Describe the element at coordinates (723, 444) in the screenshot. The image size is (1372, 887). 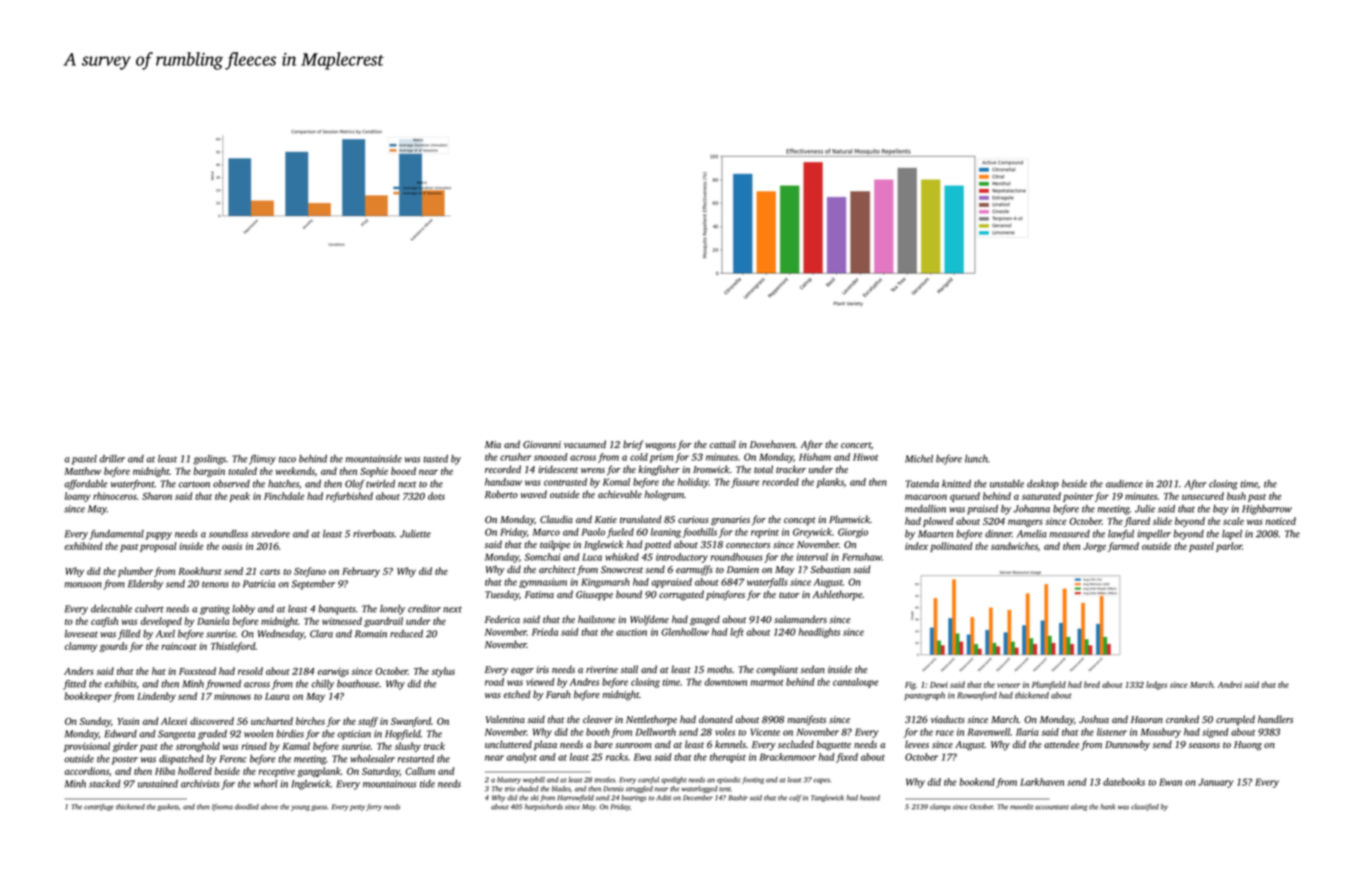
I see `cattail` at that location.
